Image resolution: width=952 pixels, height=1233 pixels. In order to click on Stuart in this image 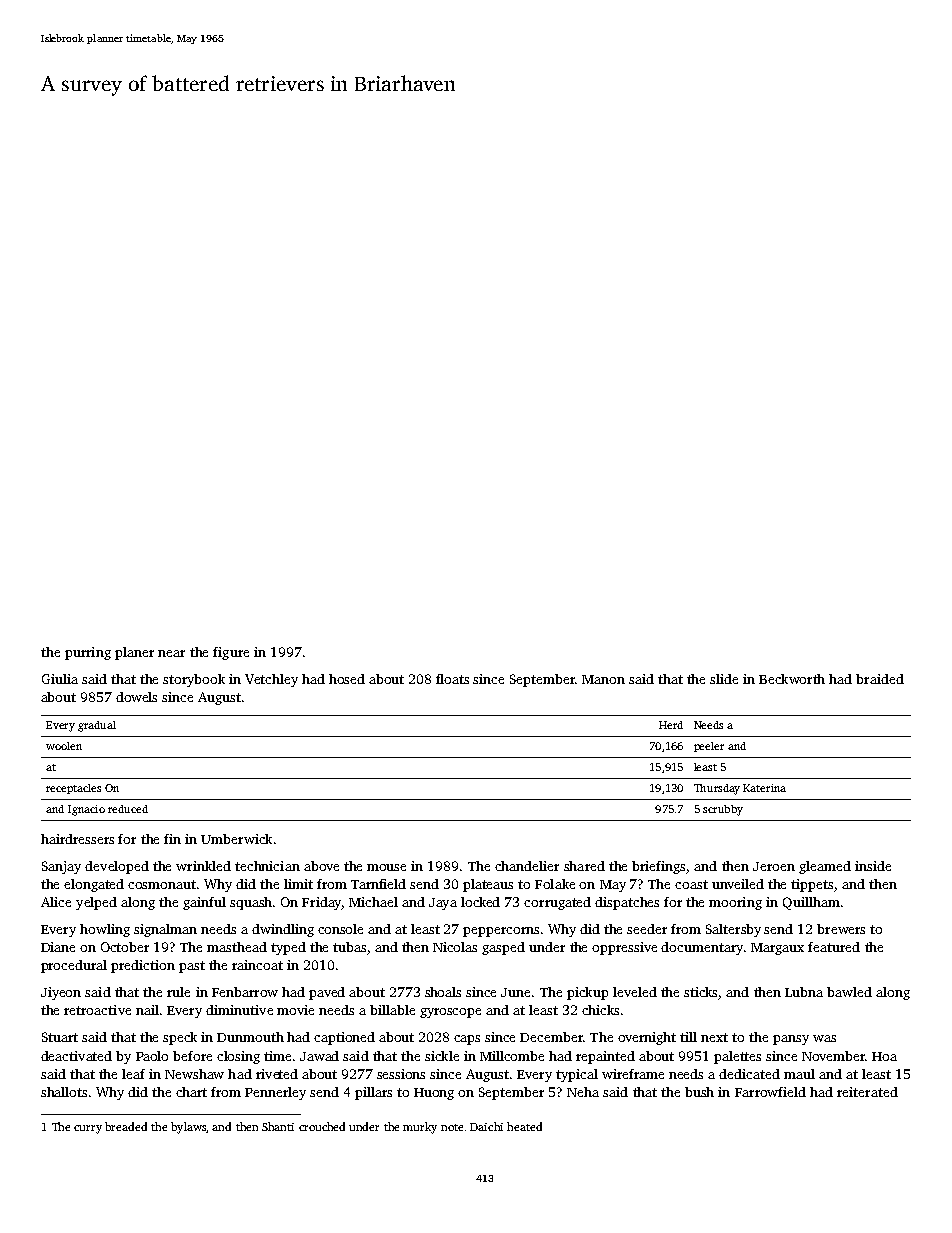, I will do `click(60, 1037)`.
